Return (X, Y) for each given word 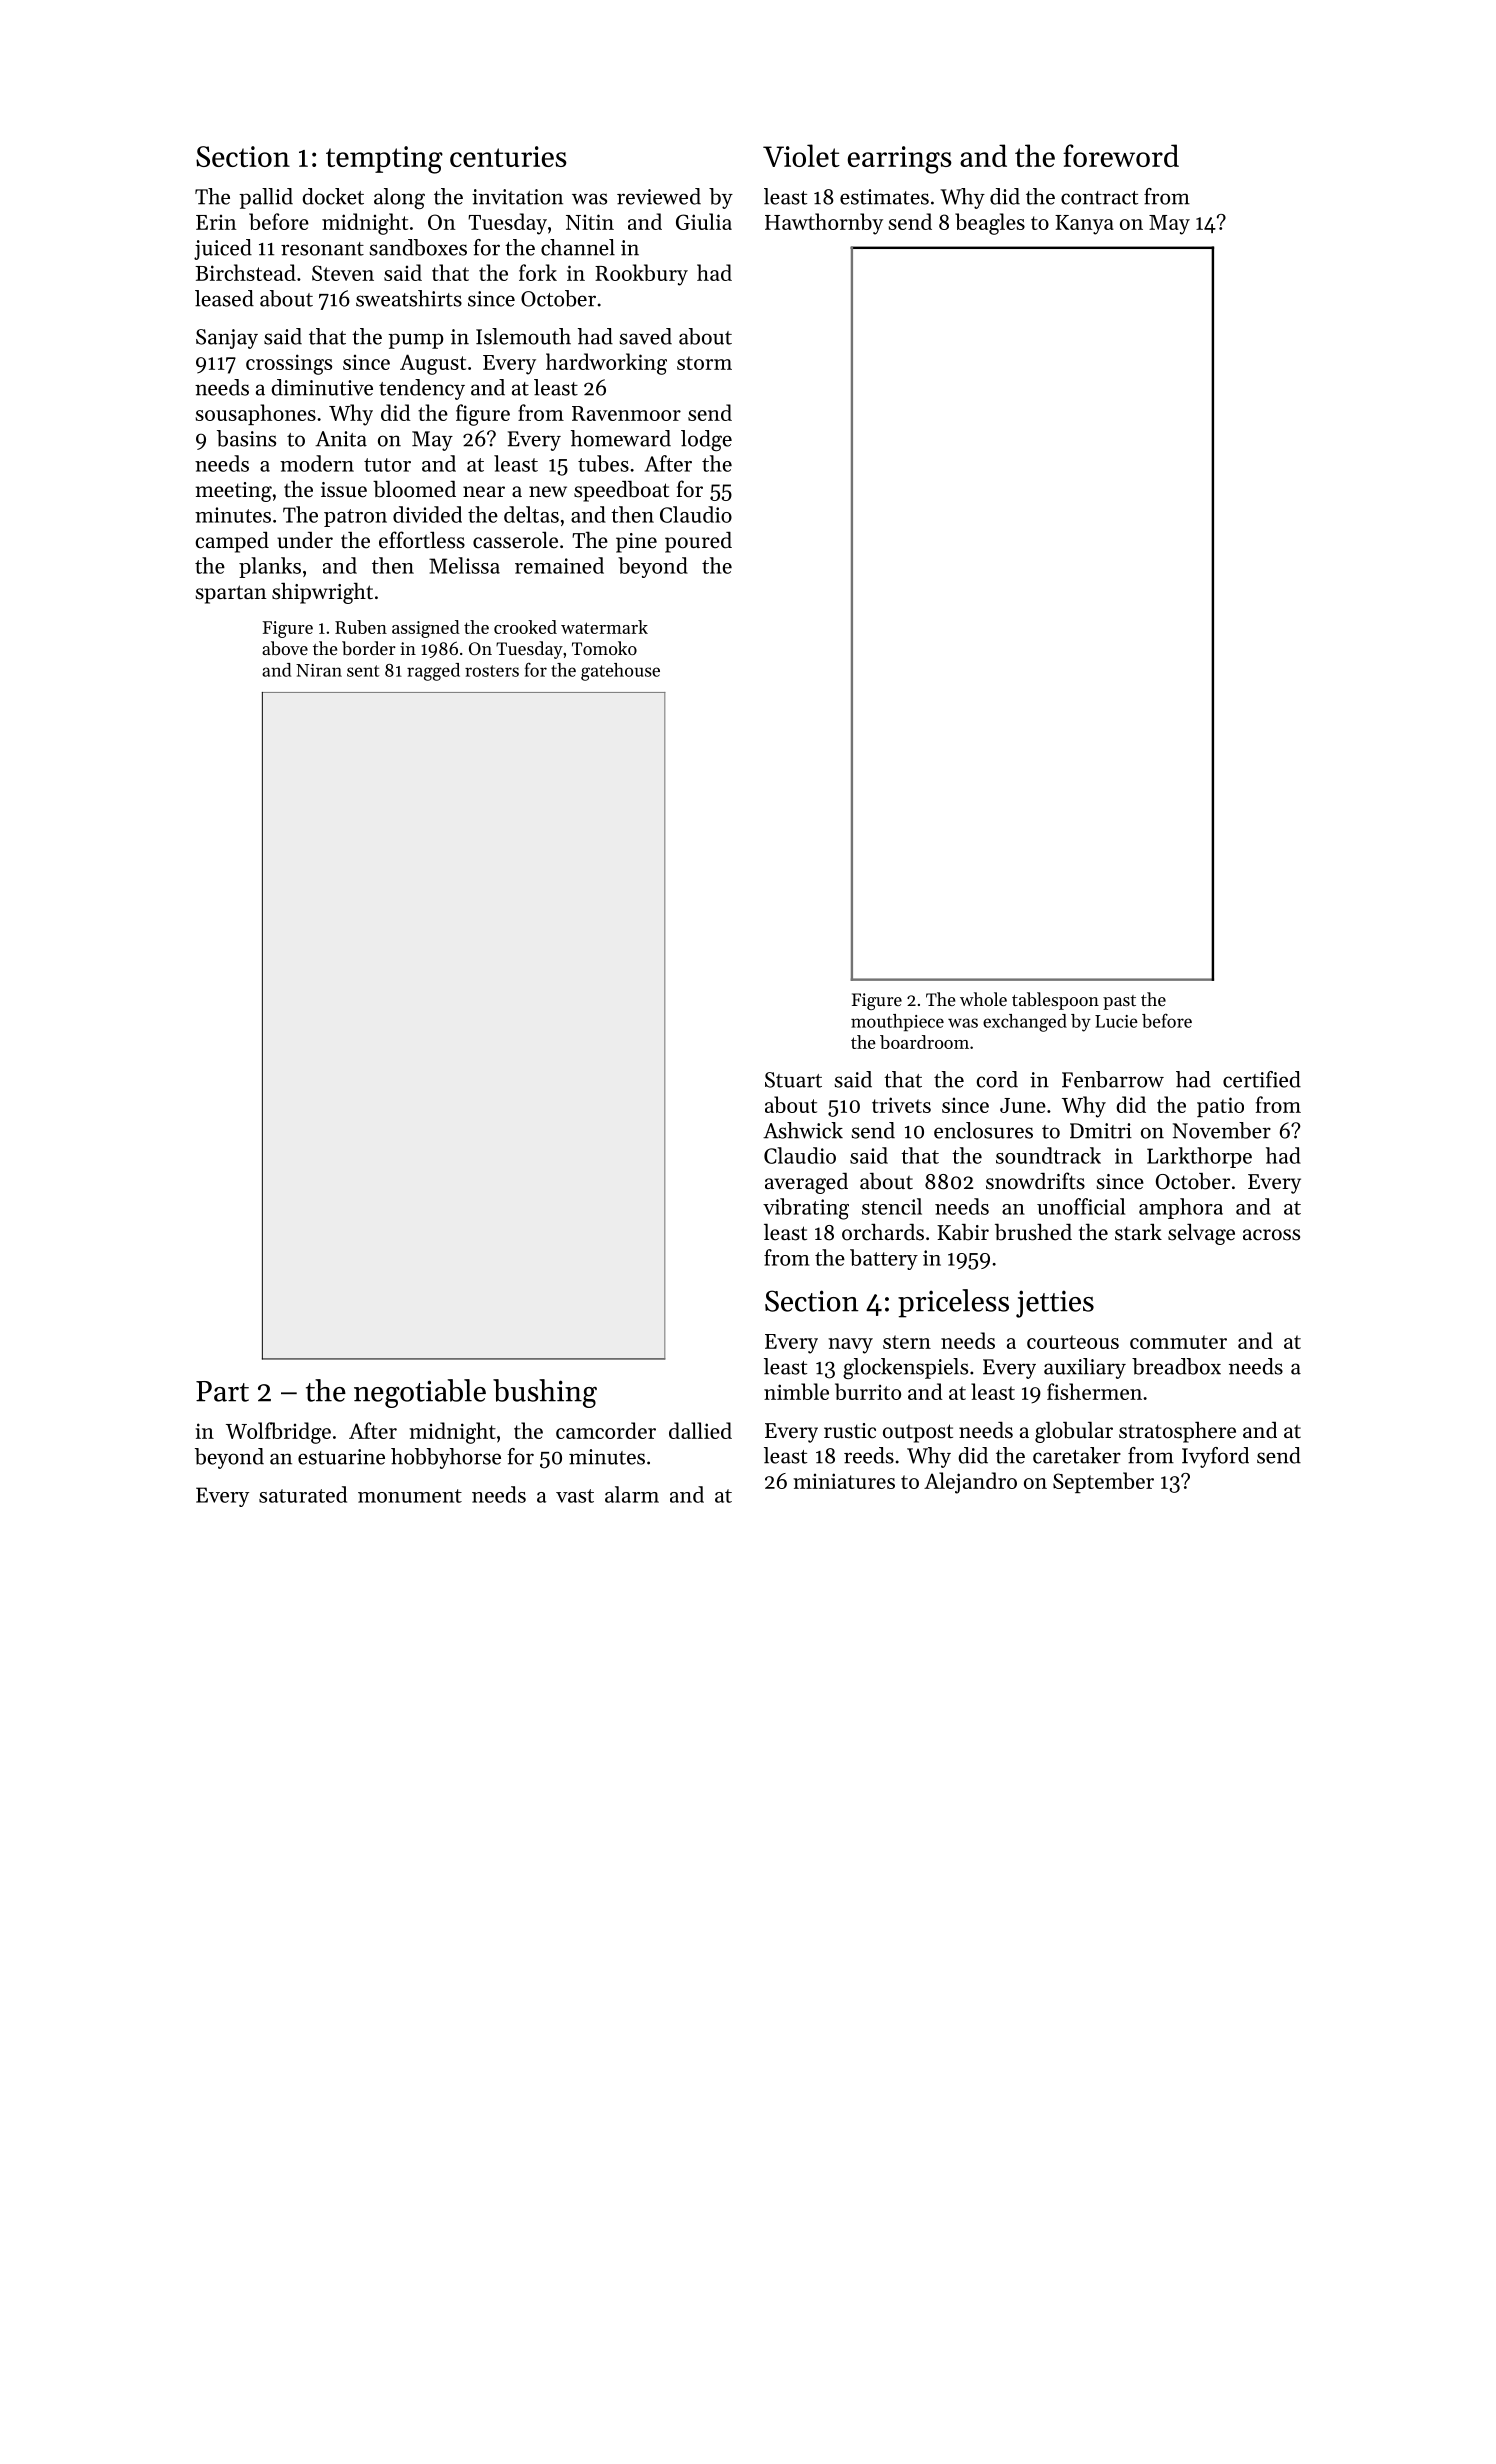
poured (698, 542)
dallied (700, 1430)
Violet (801, 155)
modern (317, 463)
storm (704, 363)
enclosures (983, 1130)
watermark (604, 627)
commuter (1178, 1342)
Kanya (1084, 225)
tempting (384, 160)
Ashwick (803, 1130)
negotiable (420, 1393)
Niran (319, 670)
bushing (545, 1393)
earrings (900, 160)
